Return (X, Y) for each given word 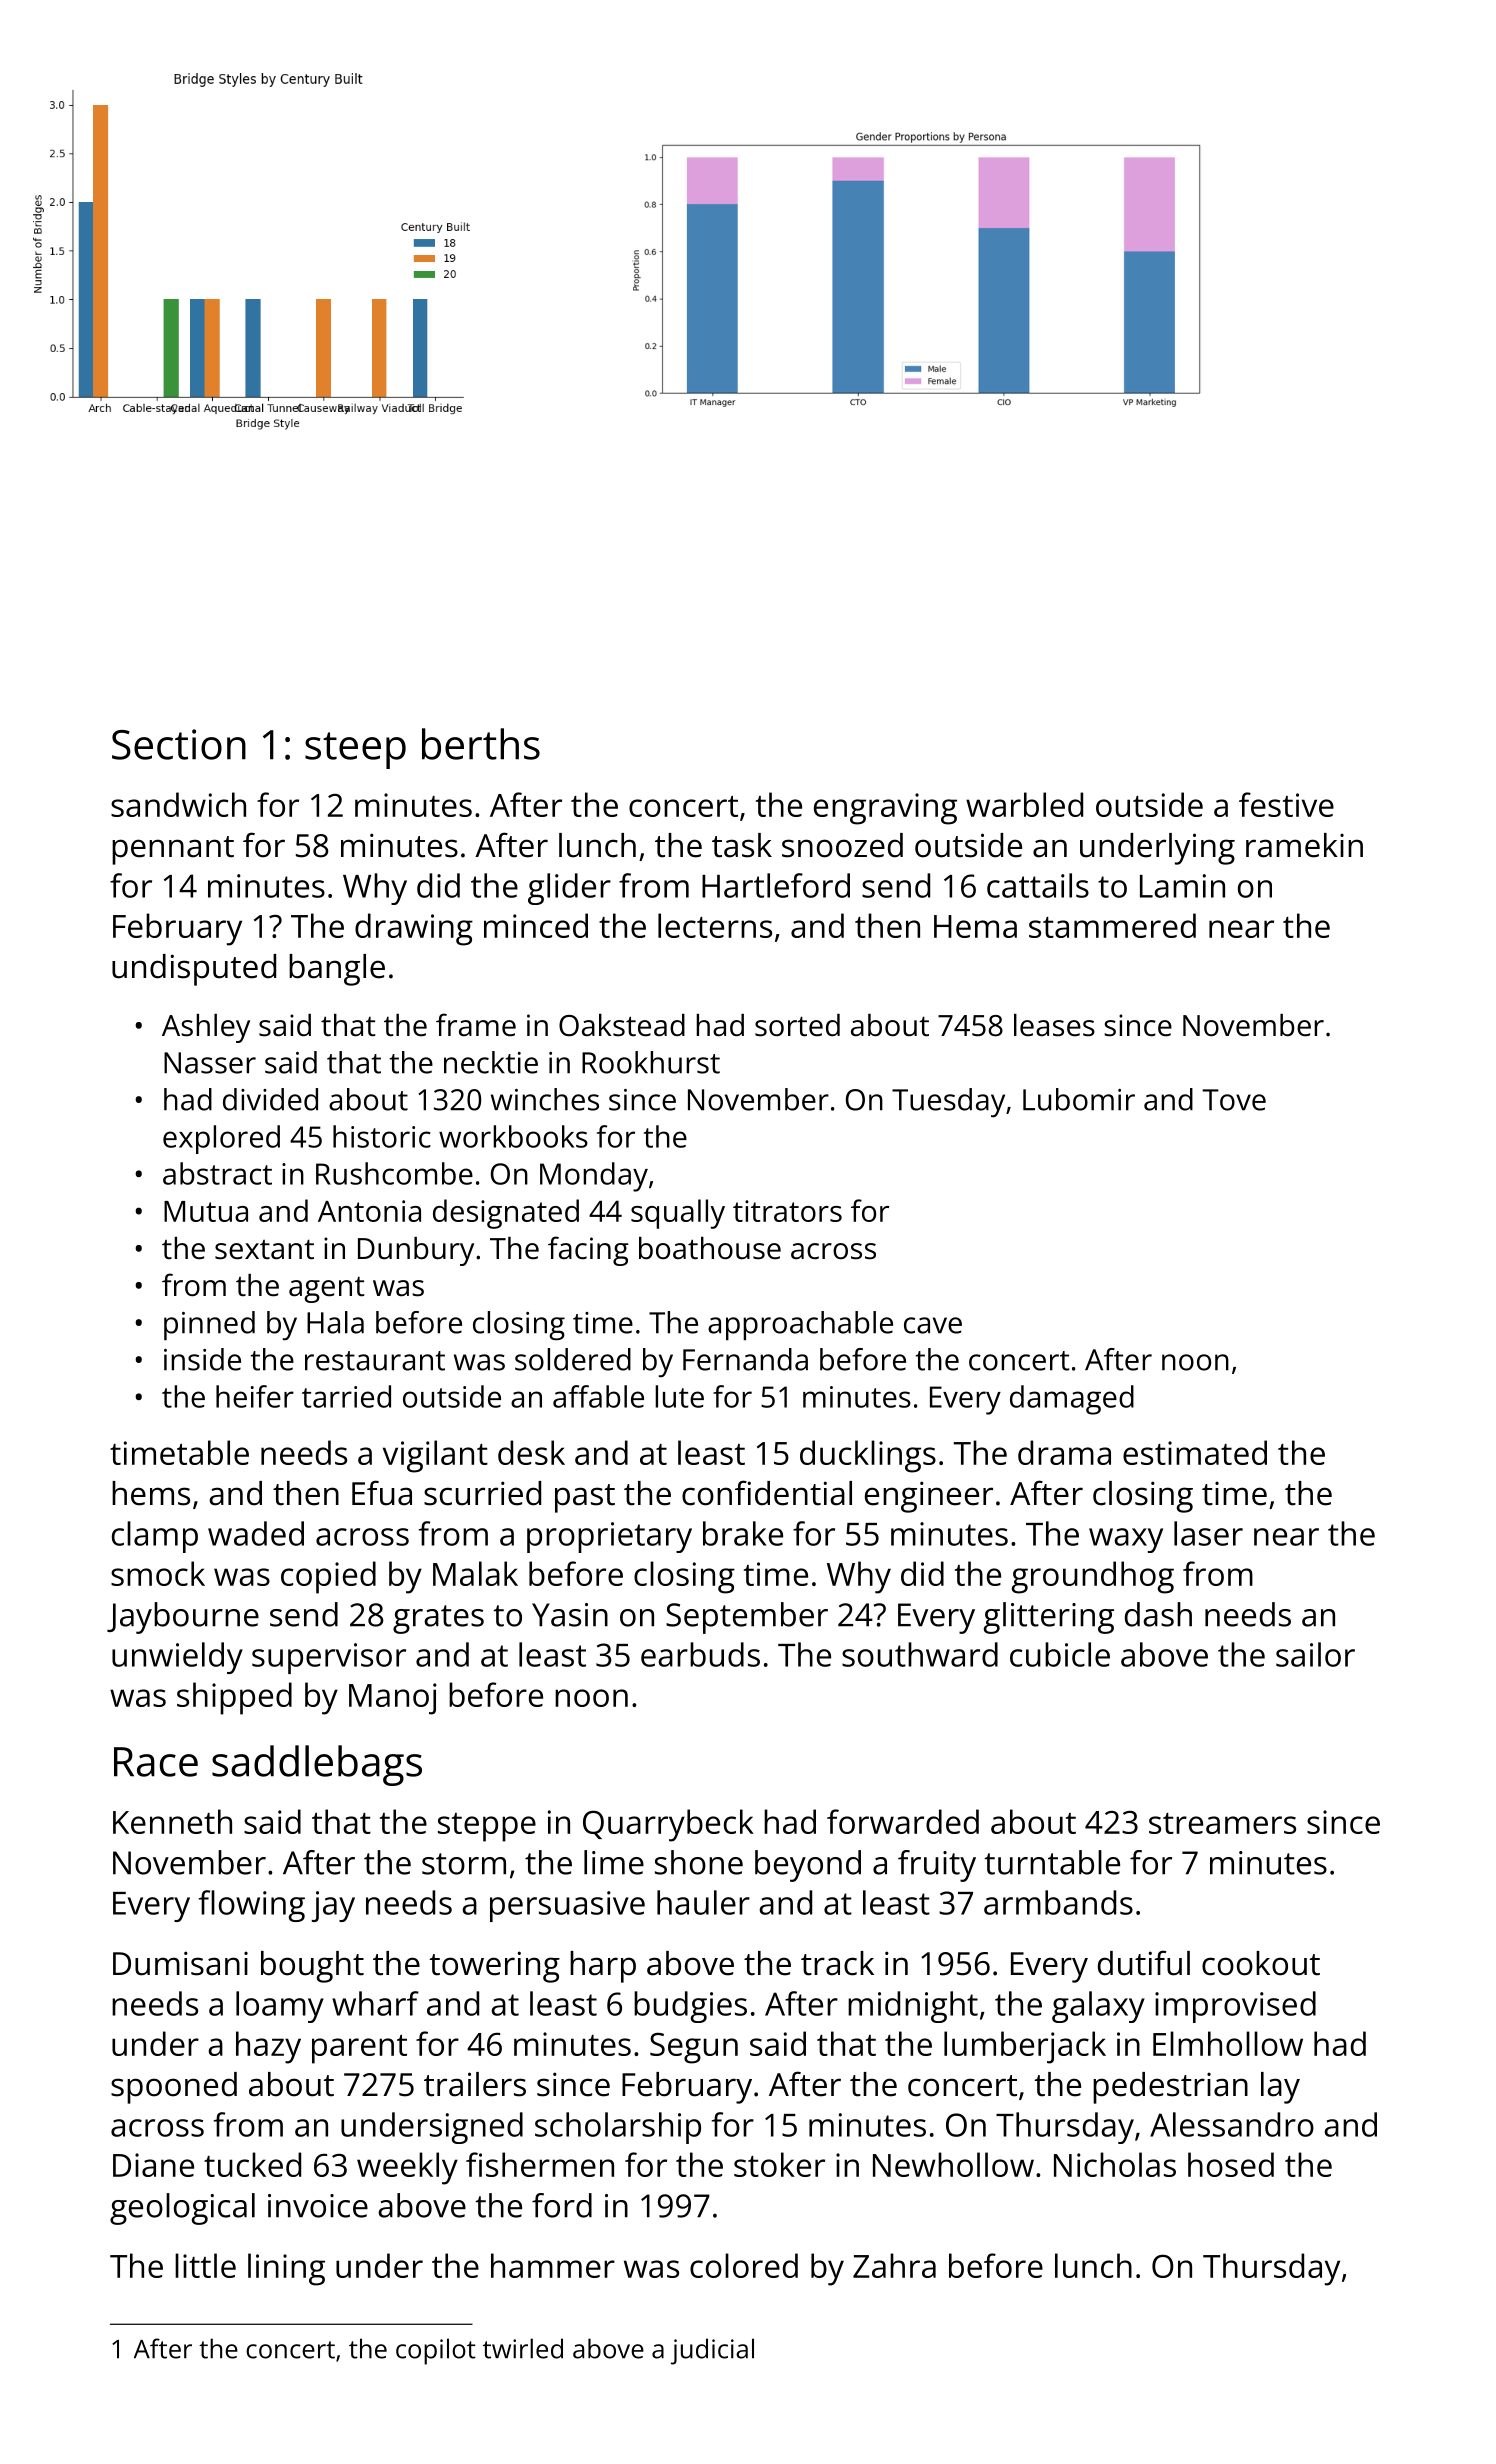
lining (286, 2269)
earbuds (700, 1654)
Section (179, 744)
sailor (1315, 1654)
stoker (779, 2164)
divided (270, 1099)
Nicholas (1115, 2164)
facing (588, 1251)
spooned (174, 2088)
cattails (1038, 885)
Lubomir (1079, 1099)
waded (256, 1533)
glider (569, 889)
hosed (1231, 2164)
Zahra (894, 2265)
